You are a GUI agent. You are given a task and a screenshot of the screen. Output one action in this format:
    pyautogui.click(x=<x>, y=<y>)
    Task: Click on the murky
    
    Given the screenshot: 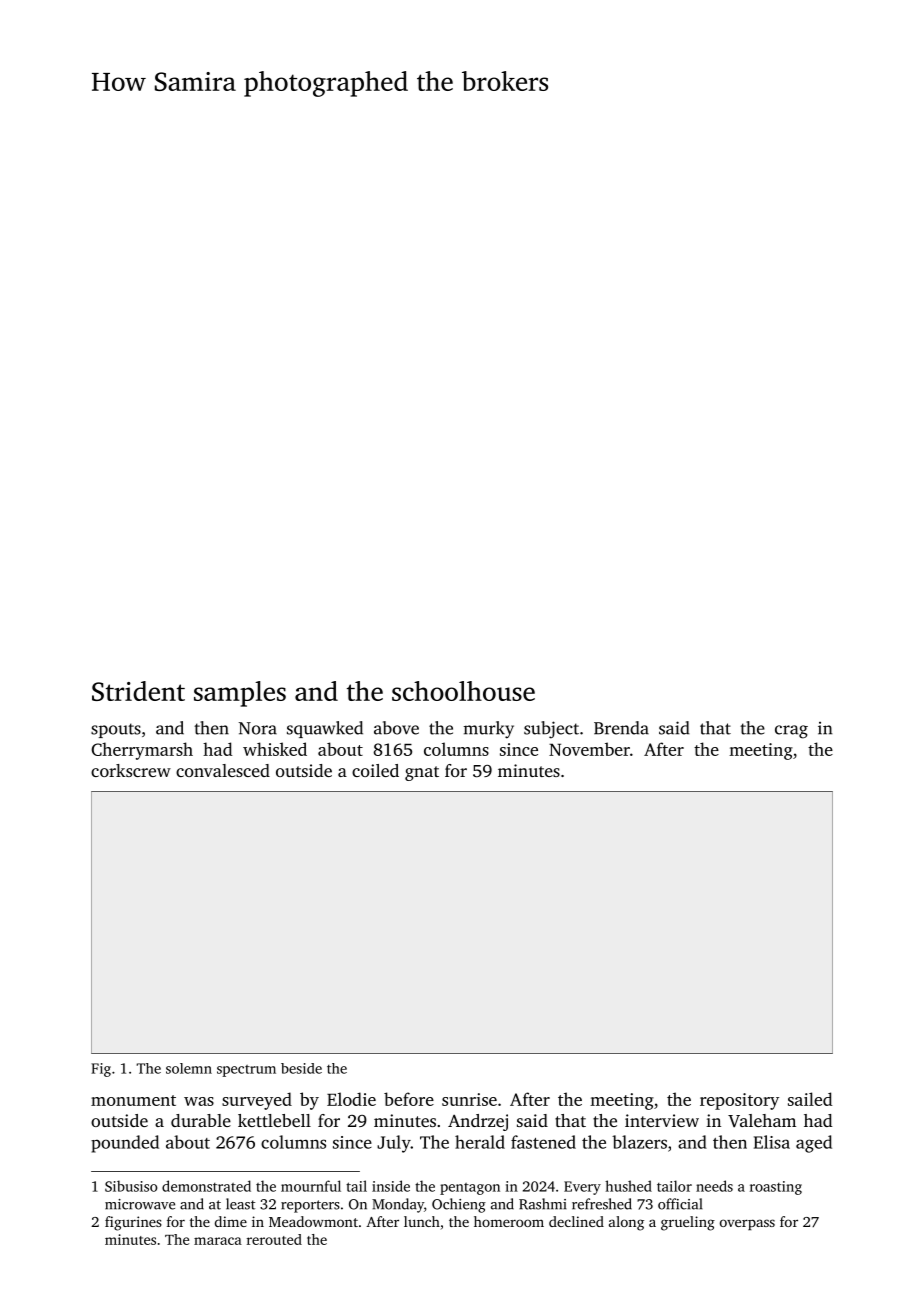 What is the action you would take?
    pyautogui.click(x=489, y=730)
